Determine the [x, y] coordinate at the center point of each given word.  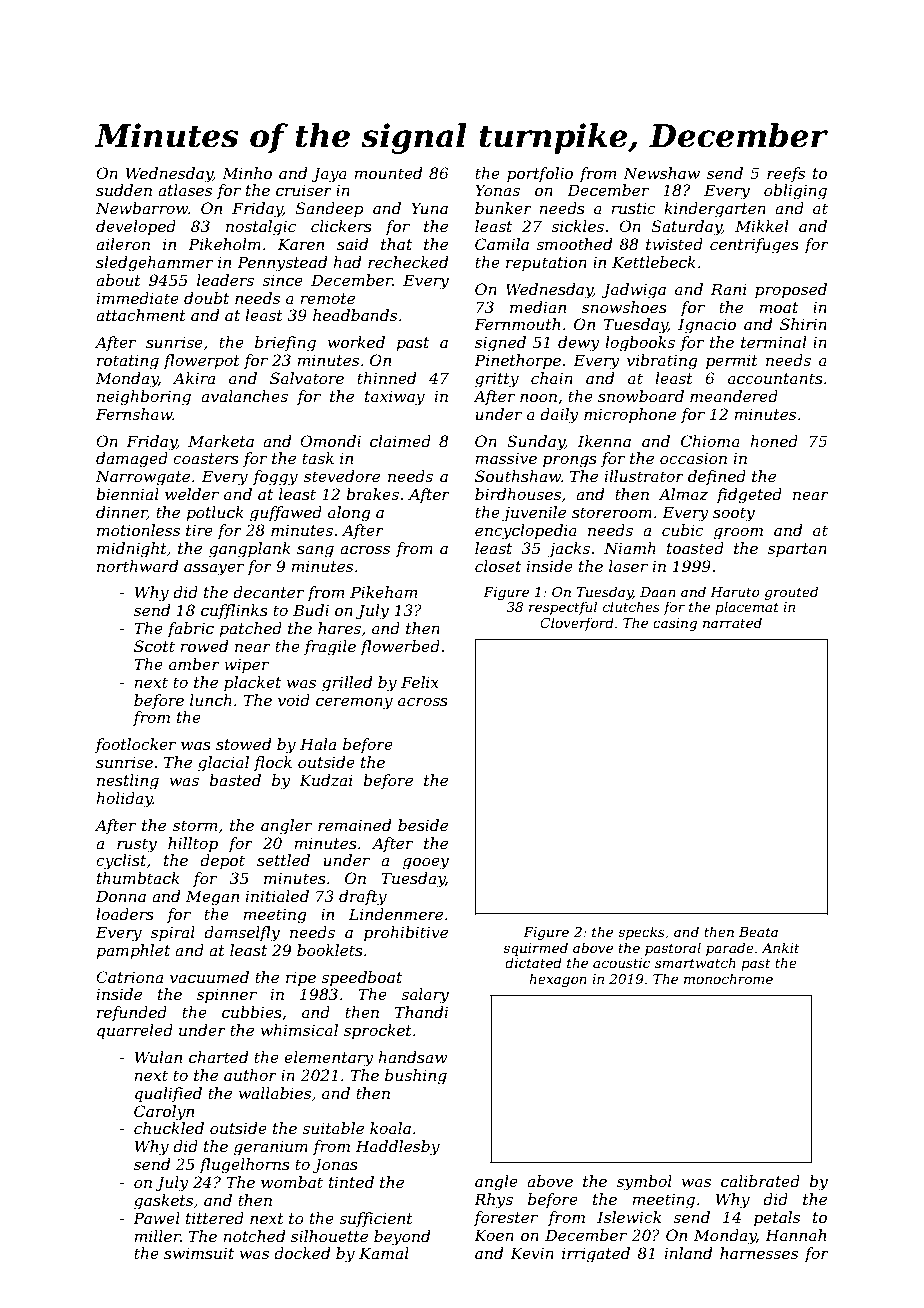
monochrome [728, 978]
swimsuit [199, 1253]
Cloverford [577, 624]
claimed [400, 441]
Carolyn [164, 1113]
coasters [206, 458]
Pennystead [282, 264]
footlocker [135, 745]
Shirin [803, 324]
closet [498, 566]
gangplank [250, 550]
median [538, 307]
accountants [775, 378]
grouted [791, 593]
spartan [797, 550]
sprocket [378, 1031]
